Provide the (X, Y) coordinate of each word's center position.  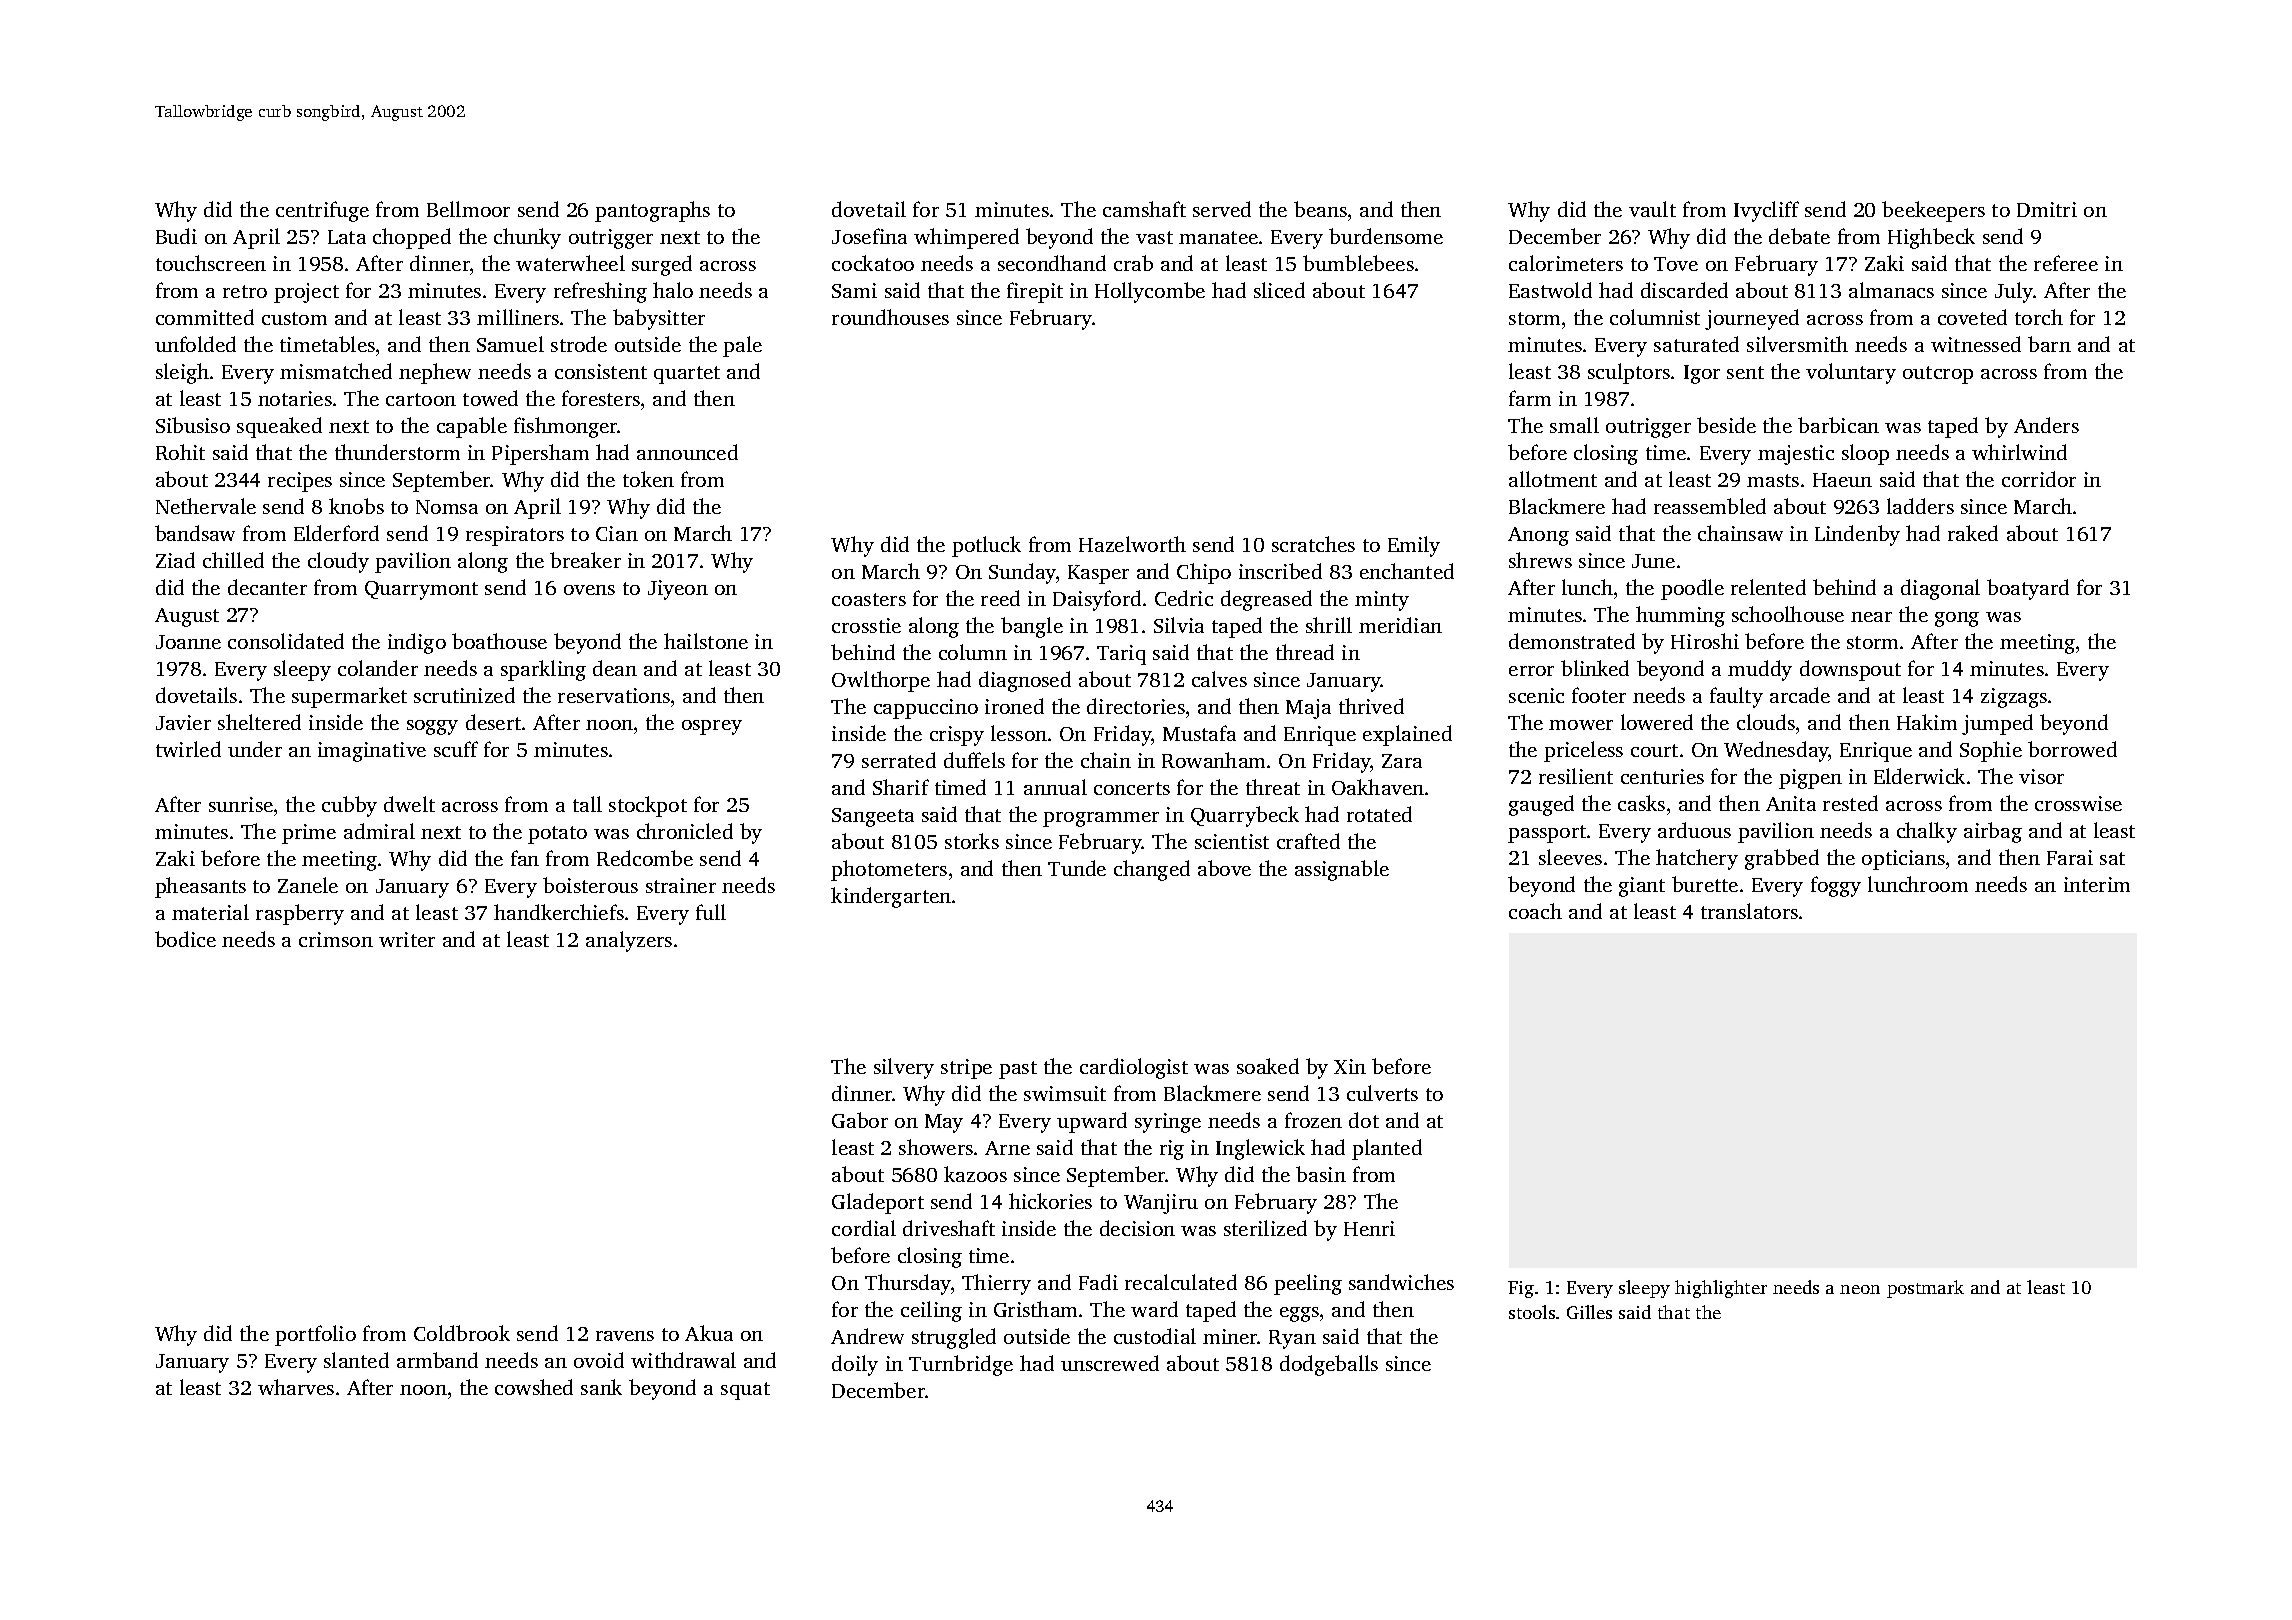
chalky (1927, 832)
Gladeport (878, 1203)
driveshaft (949, 1228)
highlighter (1721, 1289)
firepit (1035, 292)
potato (557, 835)
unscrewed (1110, 1363)
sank (601, 1387)
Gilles (1589, 1312)
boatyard (2028, 589)
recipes (300, 482)
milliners (518, 317)
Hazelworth (1132, 544)
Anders (2046, 425)
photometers (889, 870)
